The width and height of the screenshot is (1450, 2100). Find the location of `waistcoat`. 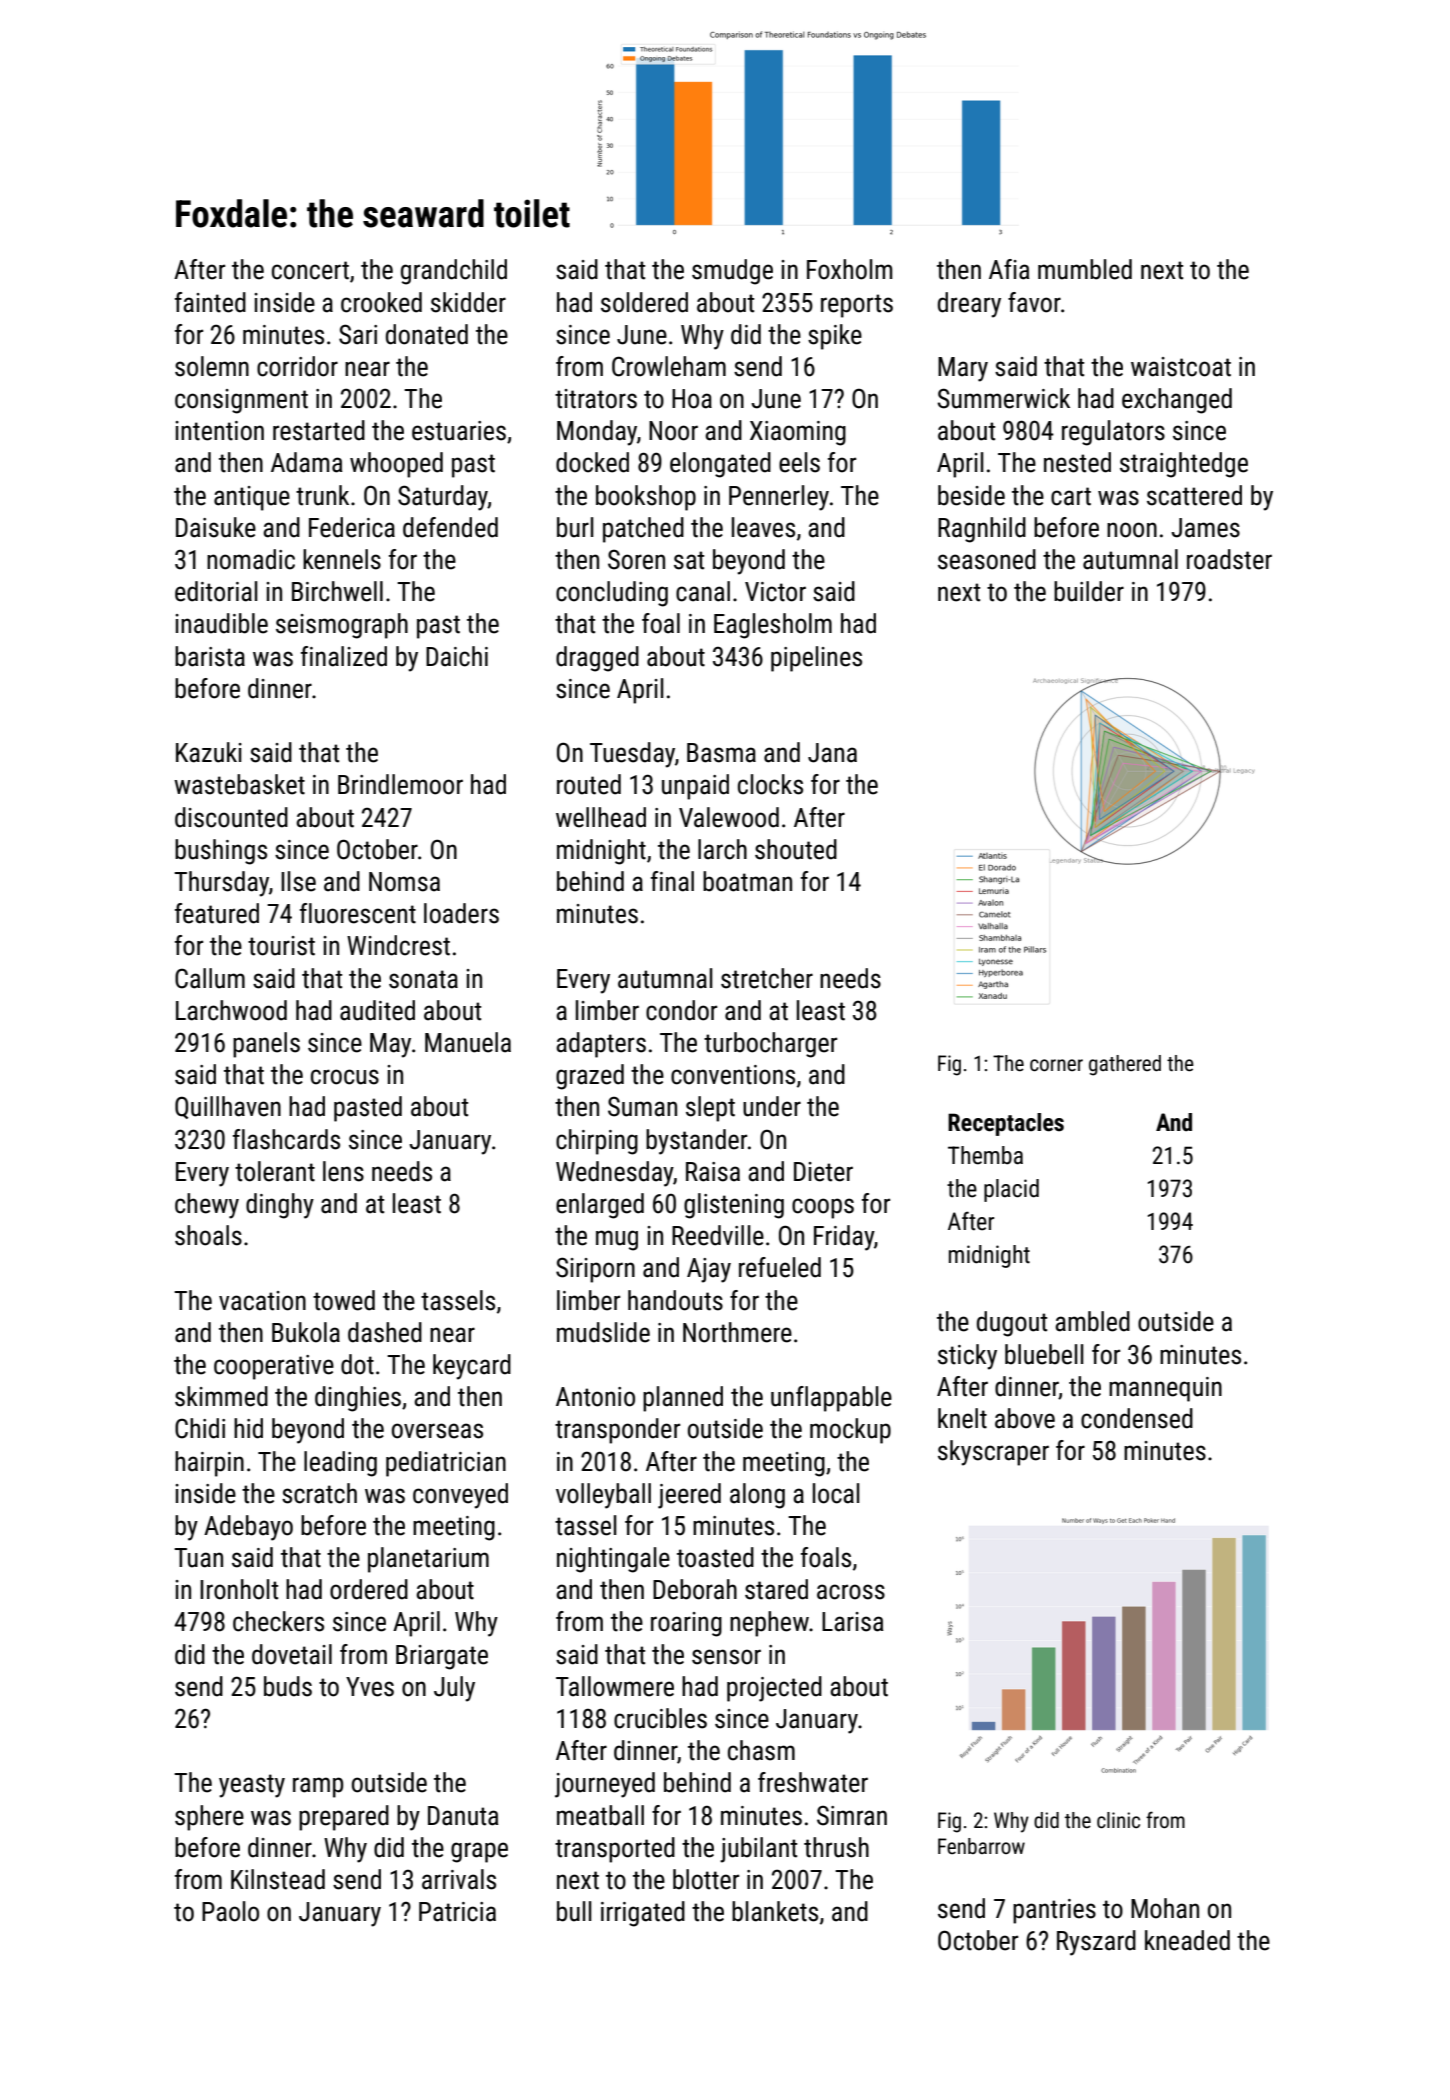

waistcoat is located at coordinates (1181, 367).
